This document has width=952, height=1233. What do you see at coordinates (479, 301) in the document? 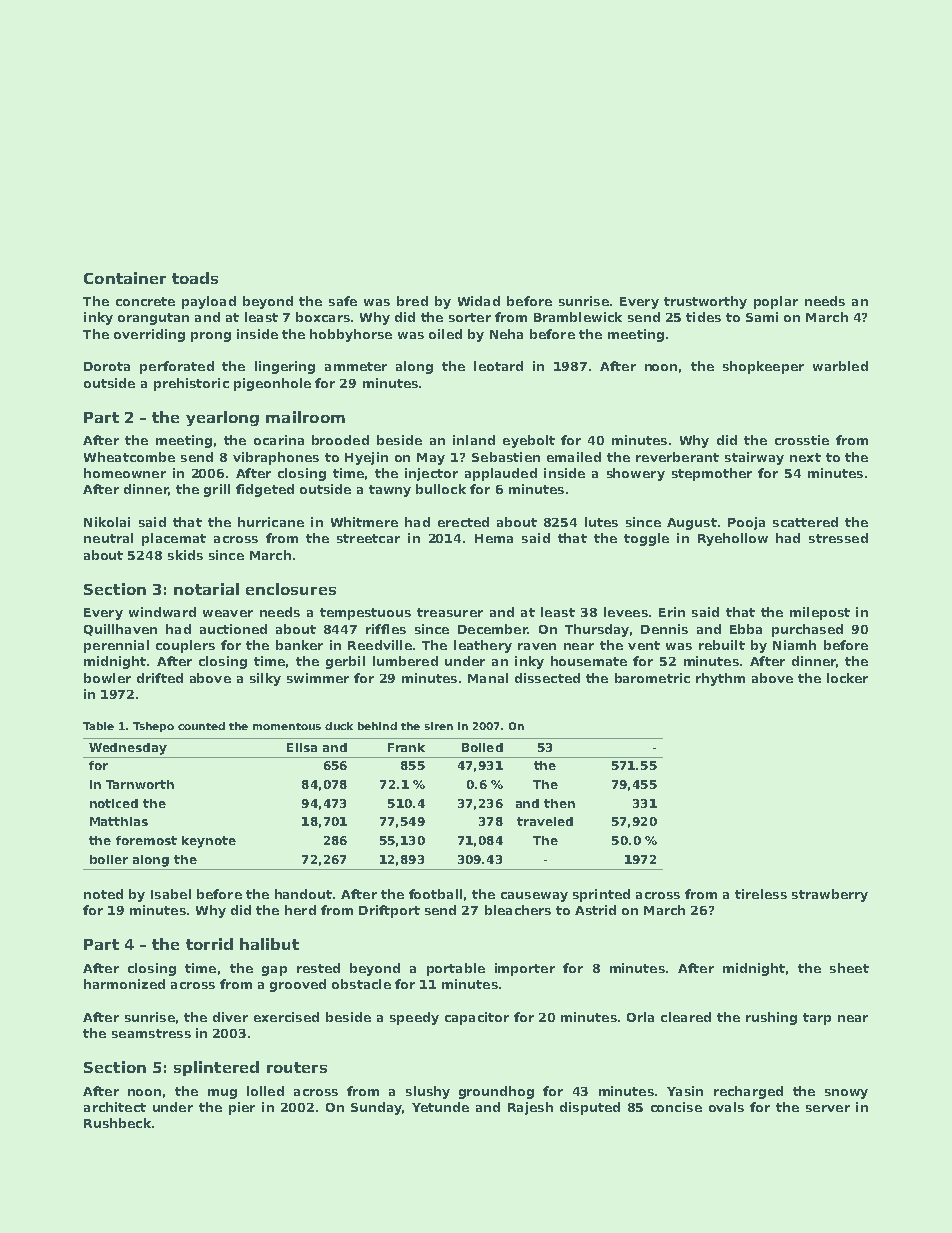
I see `Widad` at bounding box center [479, 301].
